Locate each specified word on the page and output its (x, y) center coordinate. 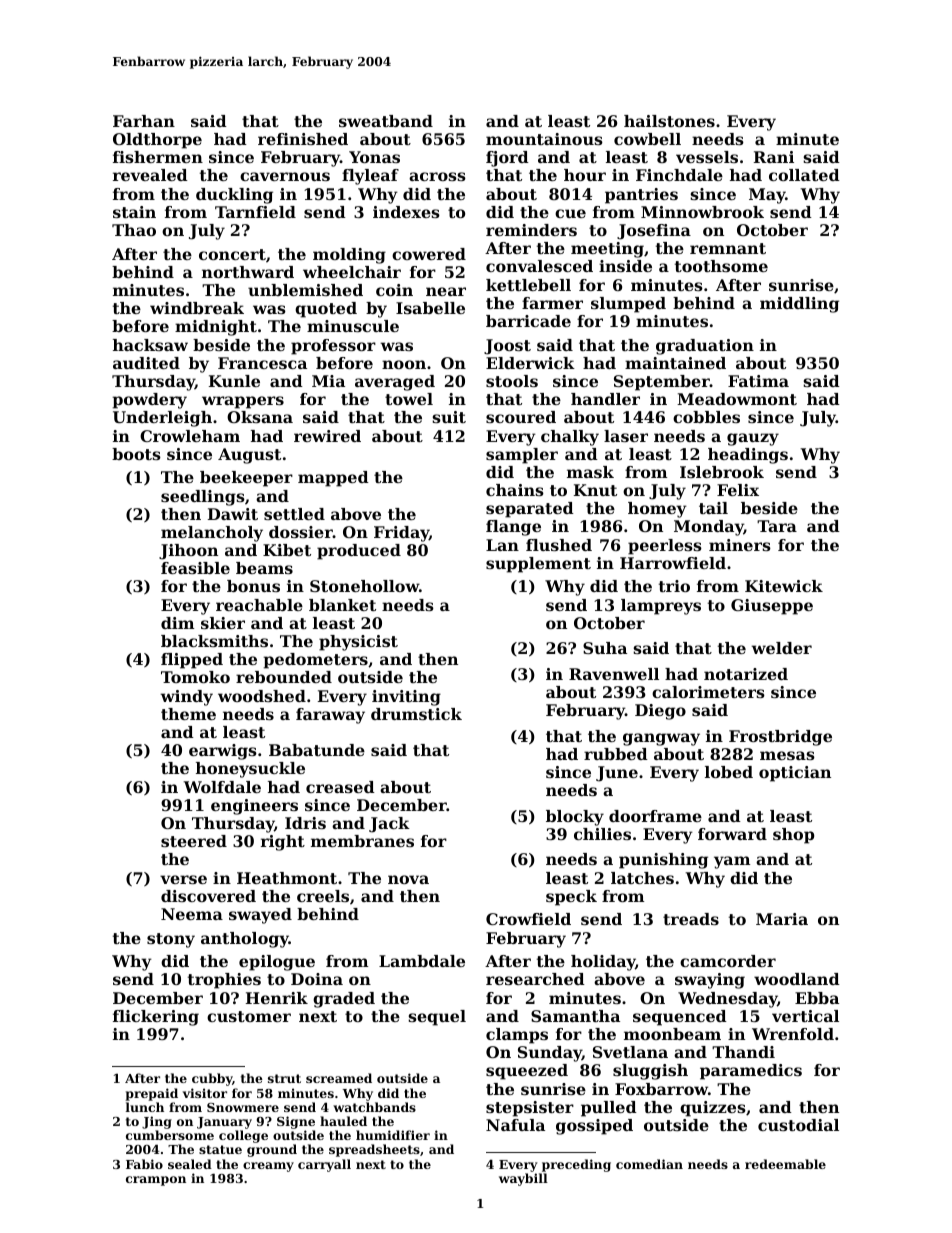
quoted (326, 310)
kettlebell (528, 285)
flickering (156, 1018)
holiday (603, 963)
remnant (728, 248)
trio (674, 586)
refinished (303, 139)
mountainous (544, 139)
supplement (538, 565)
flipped (192, 661)
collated (804, 175)
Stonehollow (364, 586)
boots (136, 454)
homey (657, 510)
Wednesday (727, 1000)
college (243, 1136)
